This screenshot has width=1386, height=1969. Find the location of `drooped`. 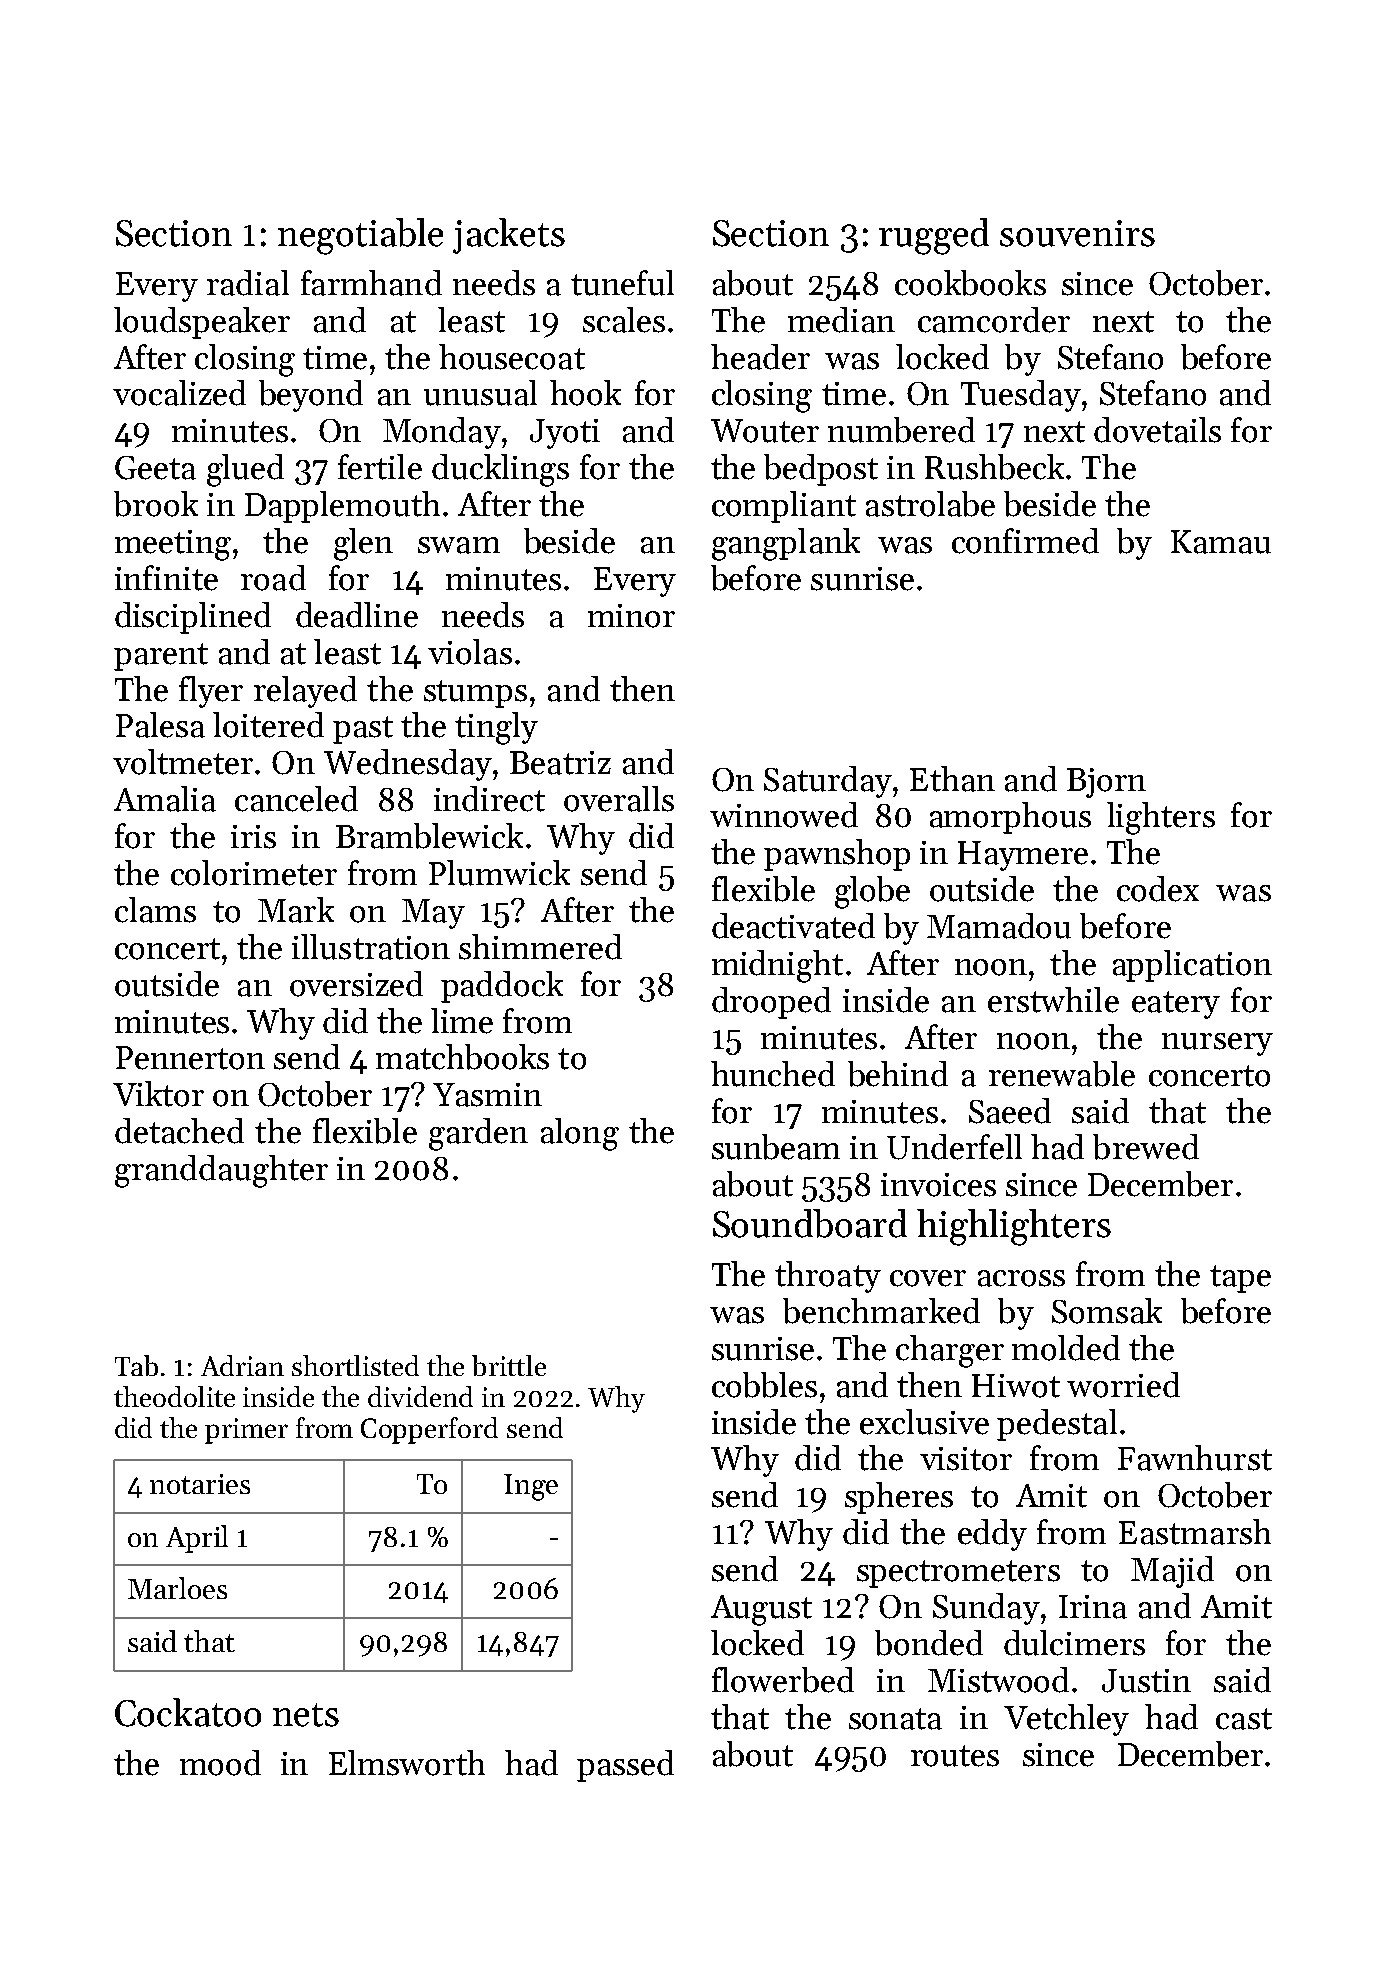

drooped is located at coordinates (771, 1003).
